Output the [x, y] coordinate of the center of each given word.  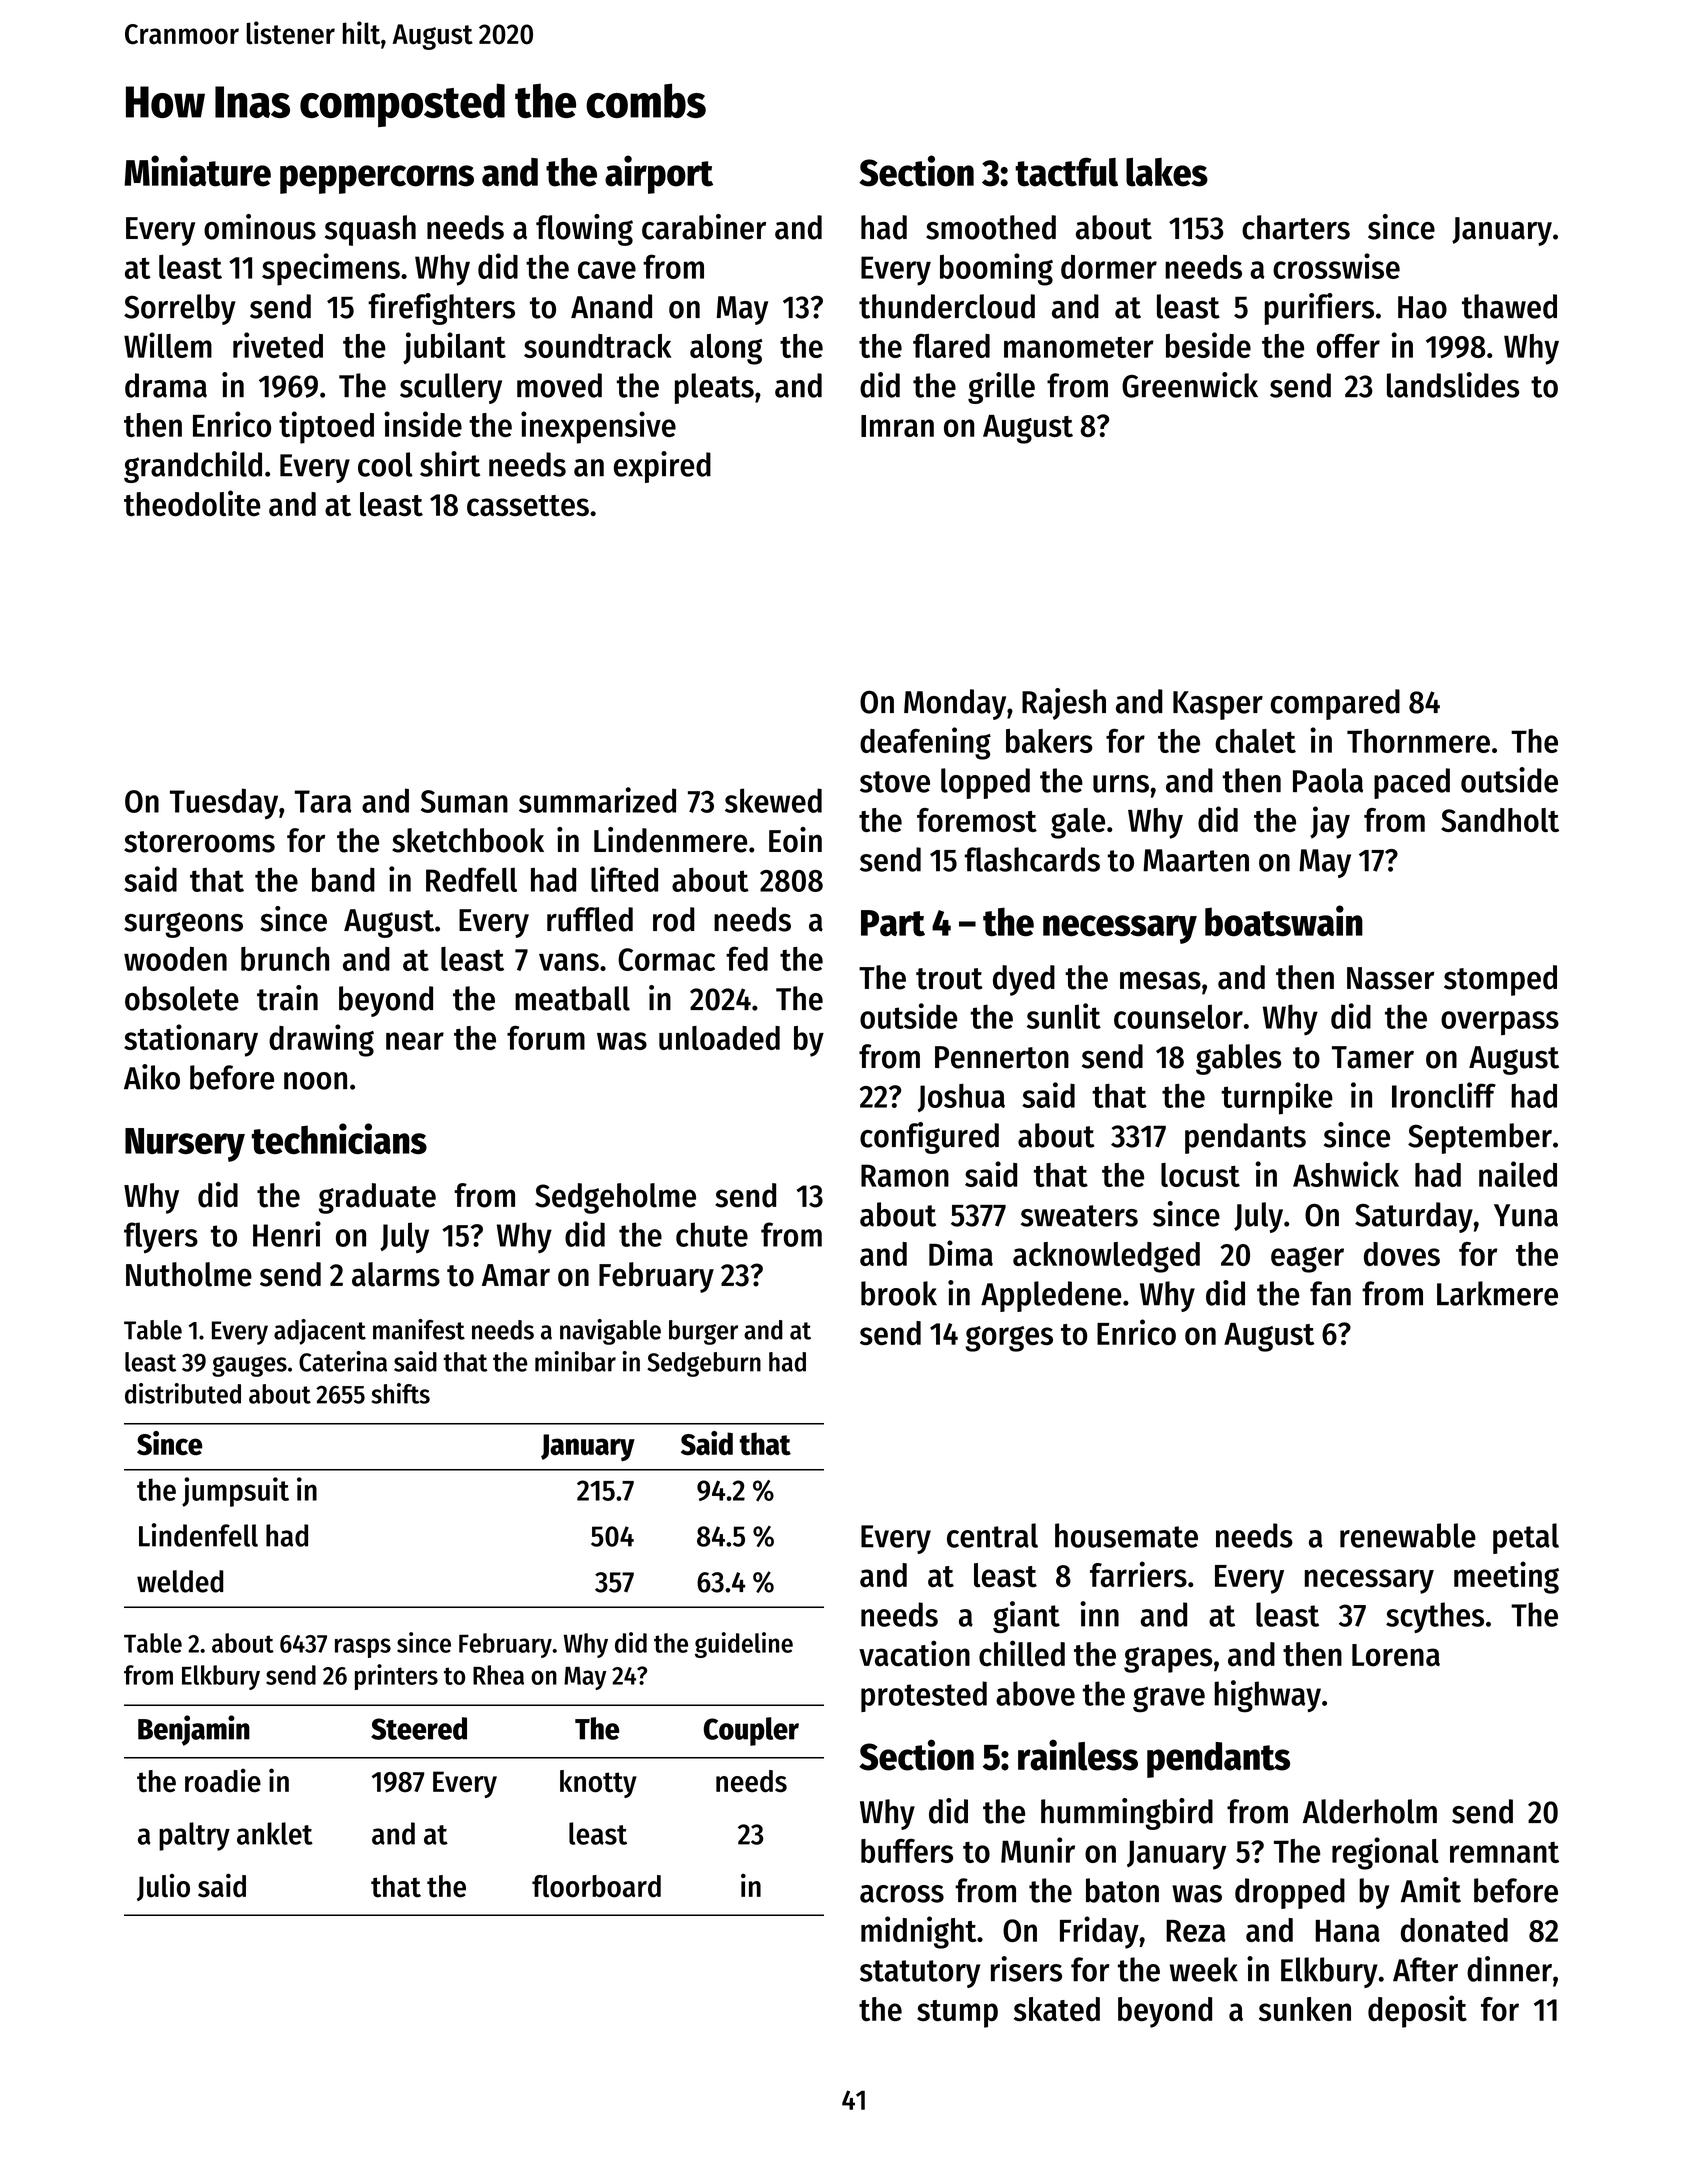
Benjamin [194, 1730]
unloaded [719, 1038]
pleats [714, 388]
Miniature [197, 171]
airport [659, 174]
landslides [1453, 385]
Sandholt [1500, 820]
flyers [161, 1237]
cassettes [528, 506]
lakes [1167, 172]
